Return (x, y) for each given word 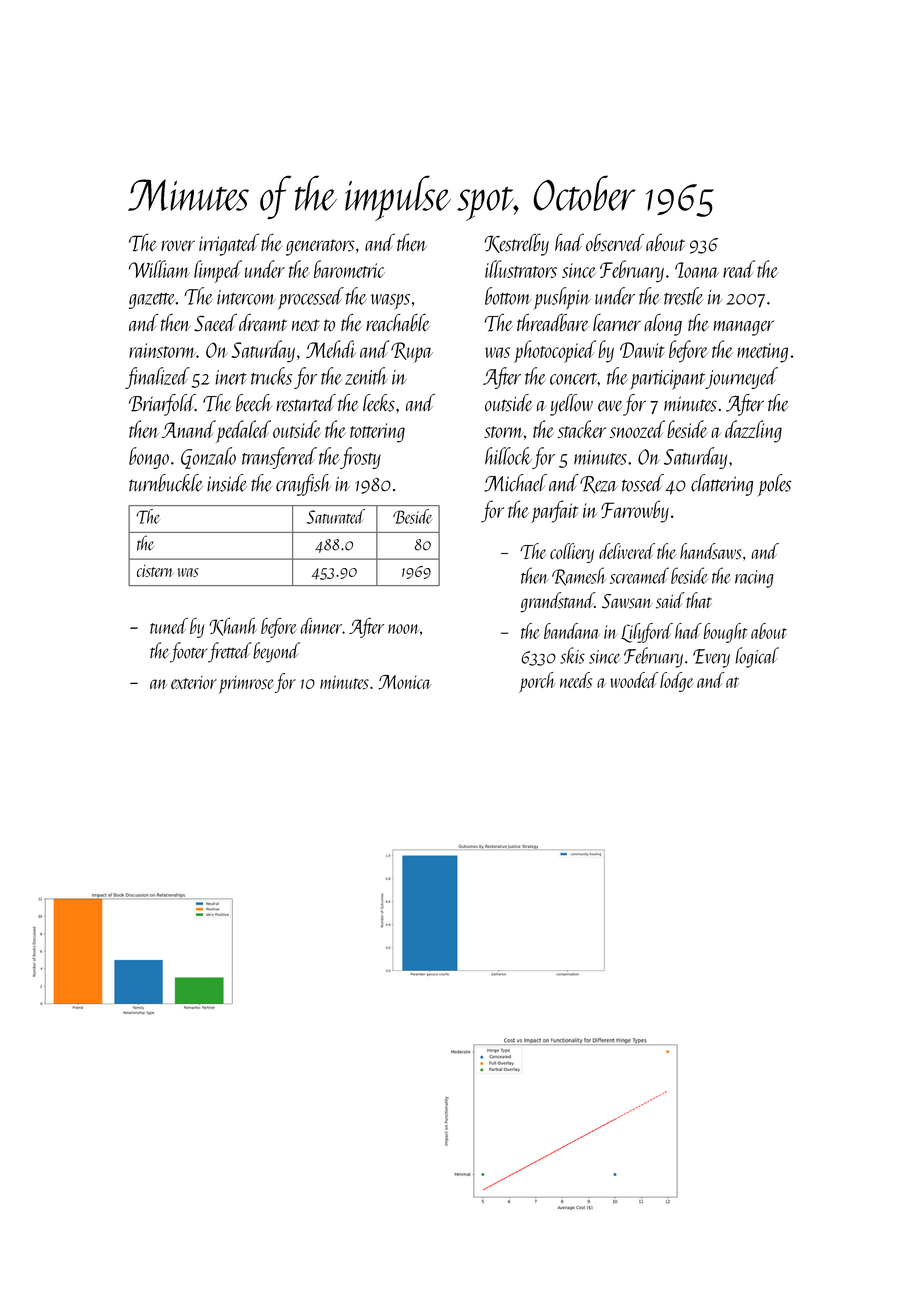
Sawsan (627, 601)
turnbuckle (166, 483)
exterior (194, 682)
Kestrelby (516, 244)
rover (178, 245)
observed (615, 242)
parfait (555, 511)
